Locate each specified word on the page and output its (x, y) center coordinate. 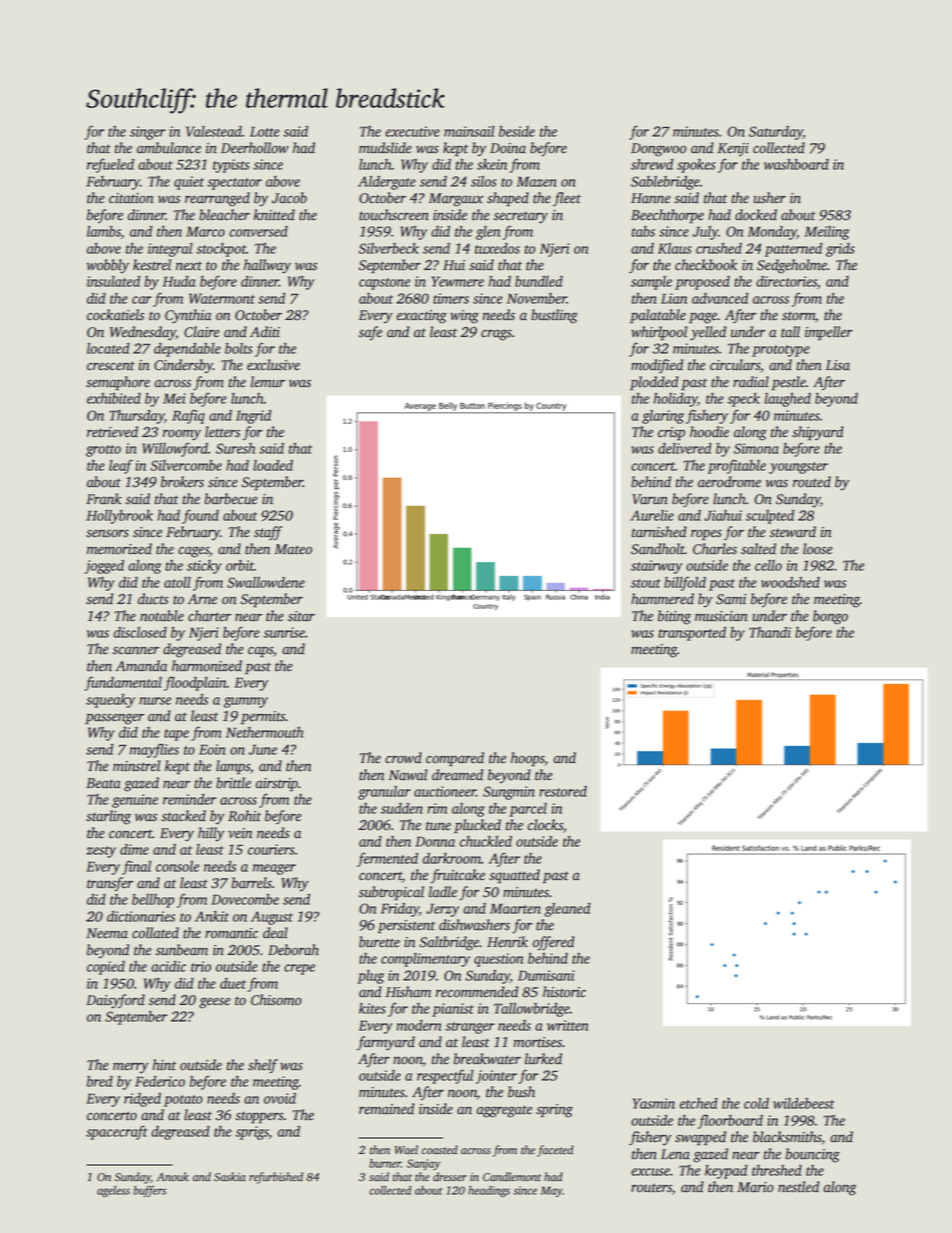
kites (372, 1008)
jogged (104, 567)
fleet (567, 199)
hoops (528, 759)
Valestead (214, 131)
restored (563, 791)
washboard (796, 164)
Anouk (173, 1177)
